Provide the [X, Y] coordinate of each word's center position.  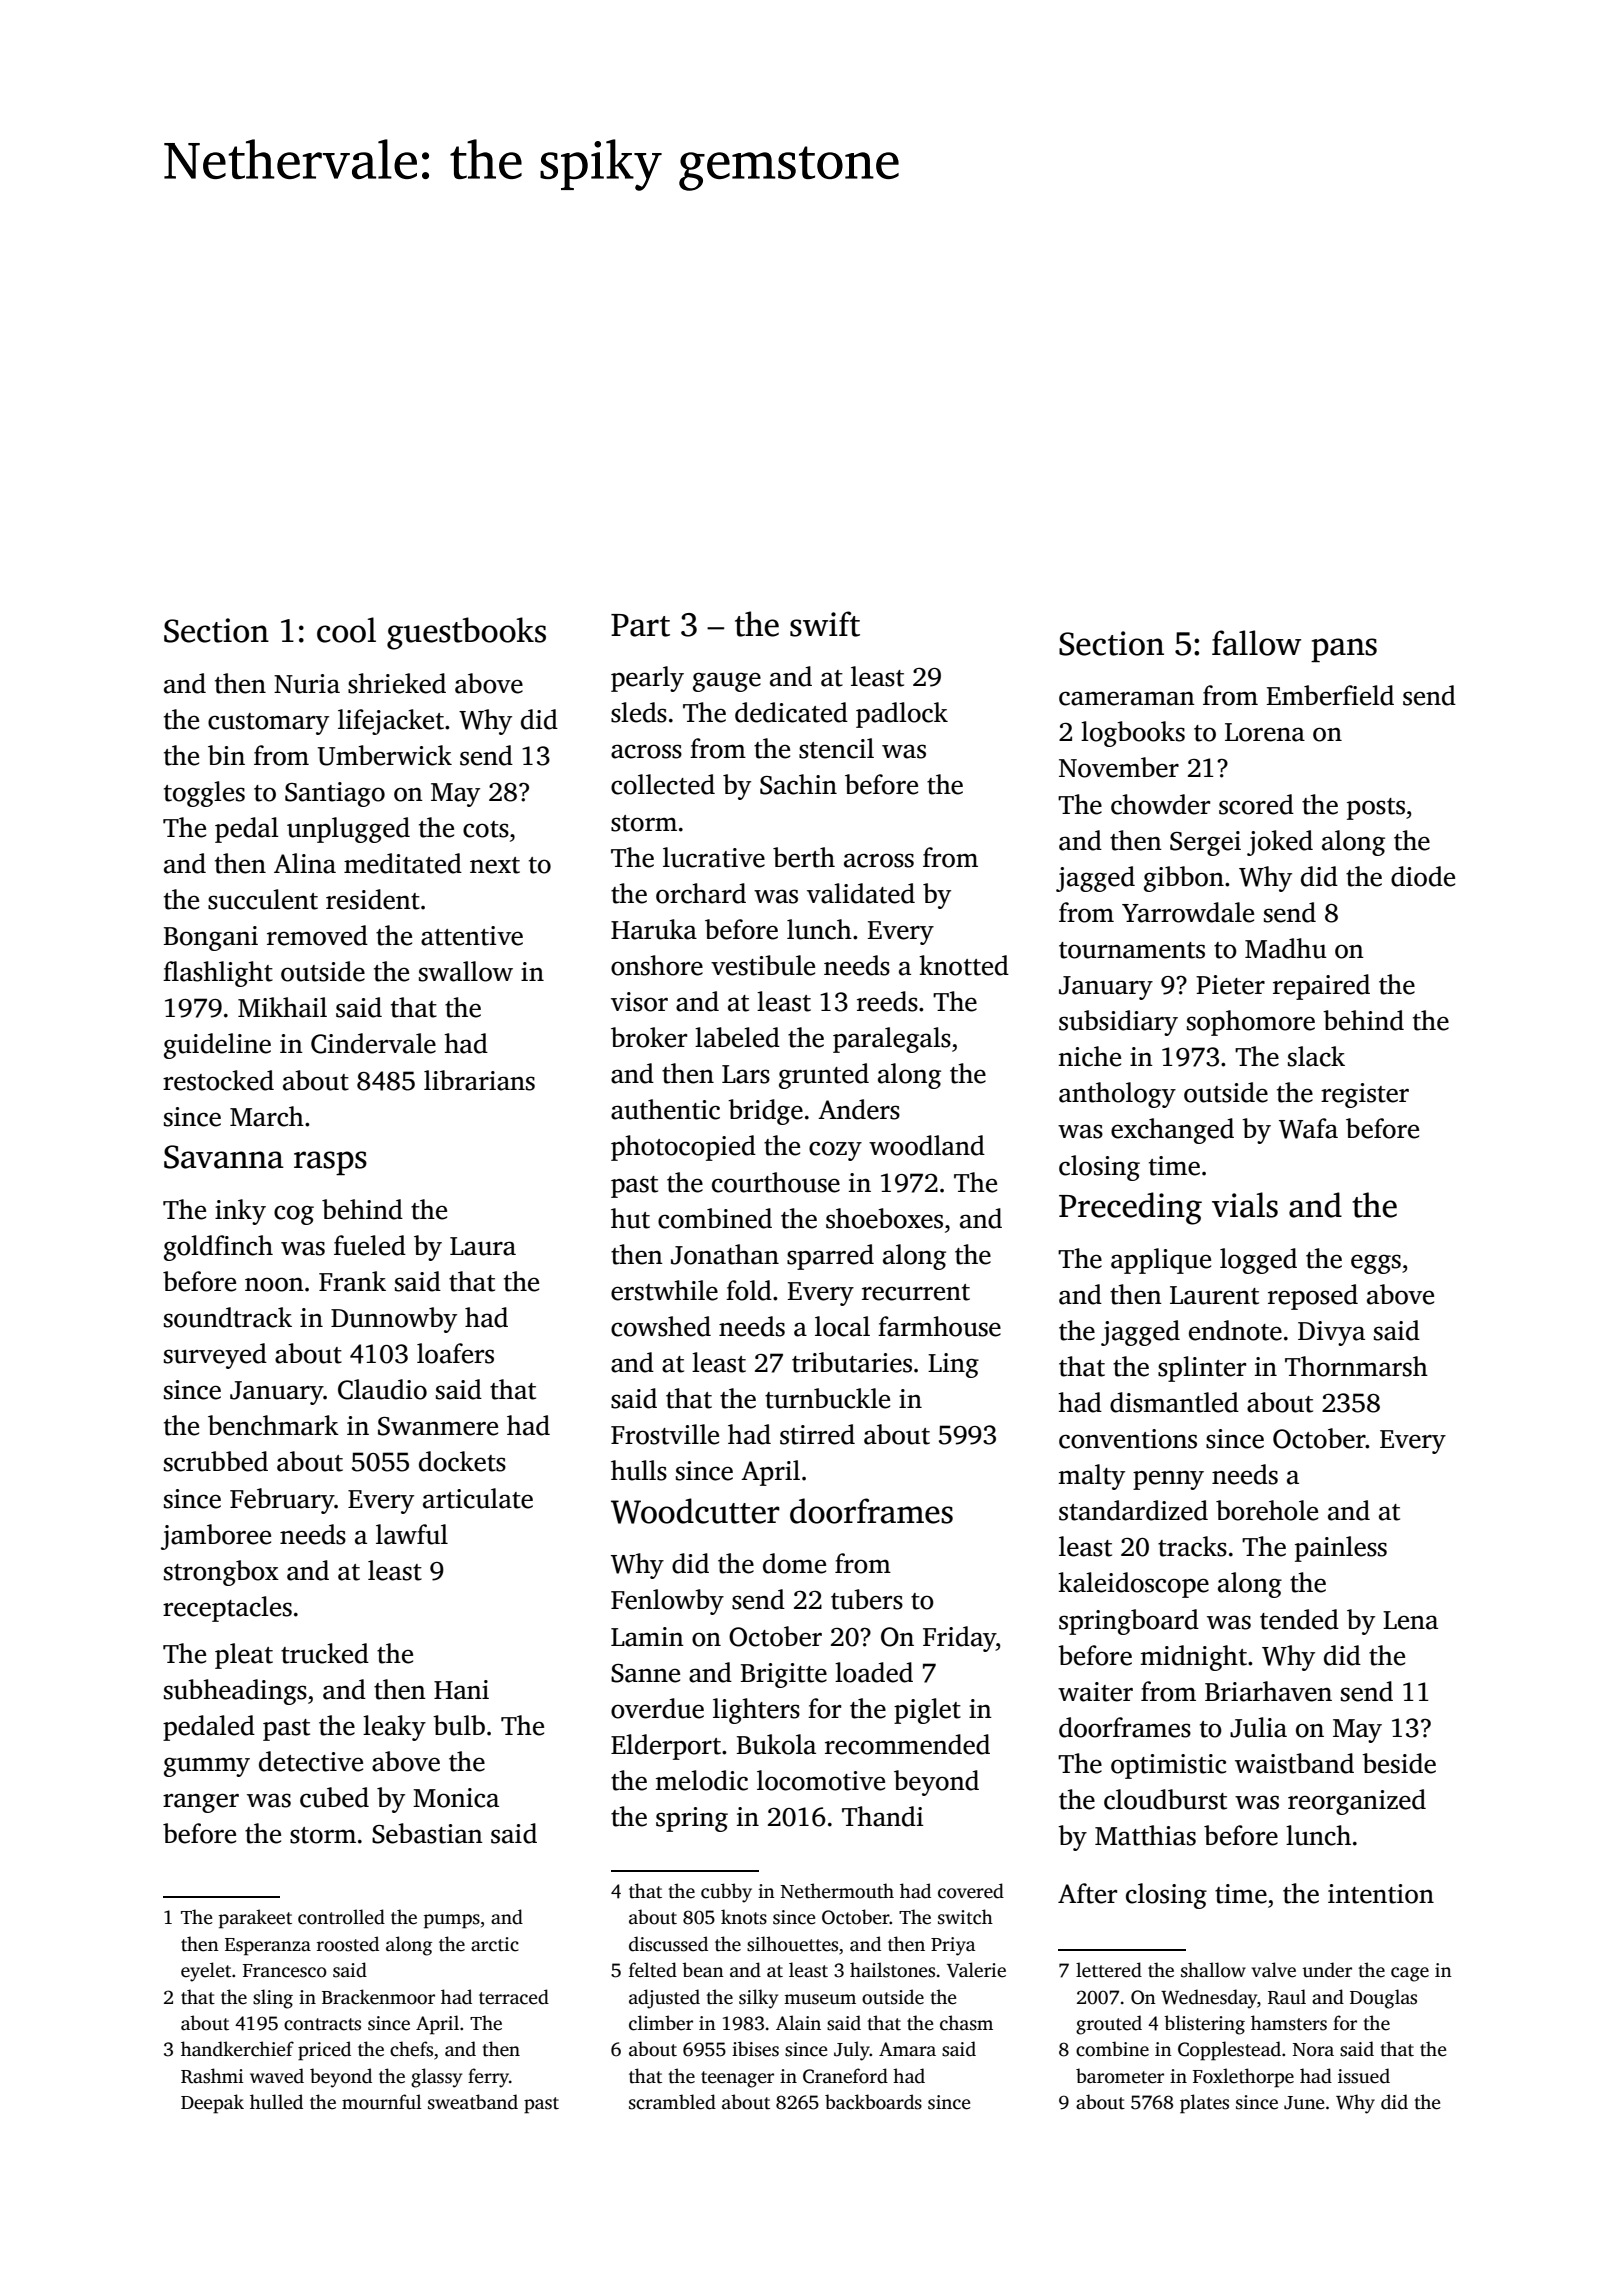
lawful [412, 1534]
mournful [382, 2102]
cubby [726, 1893]
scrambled [672, 2102]
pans [1344, 650]
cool [346, 630]
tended [1299, 1619]
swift [825, 624]
